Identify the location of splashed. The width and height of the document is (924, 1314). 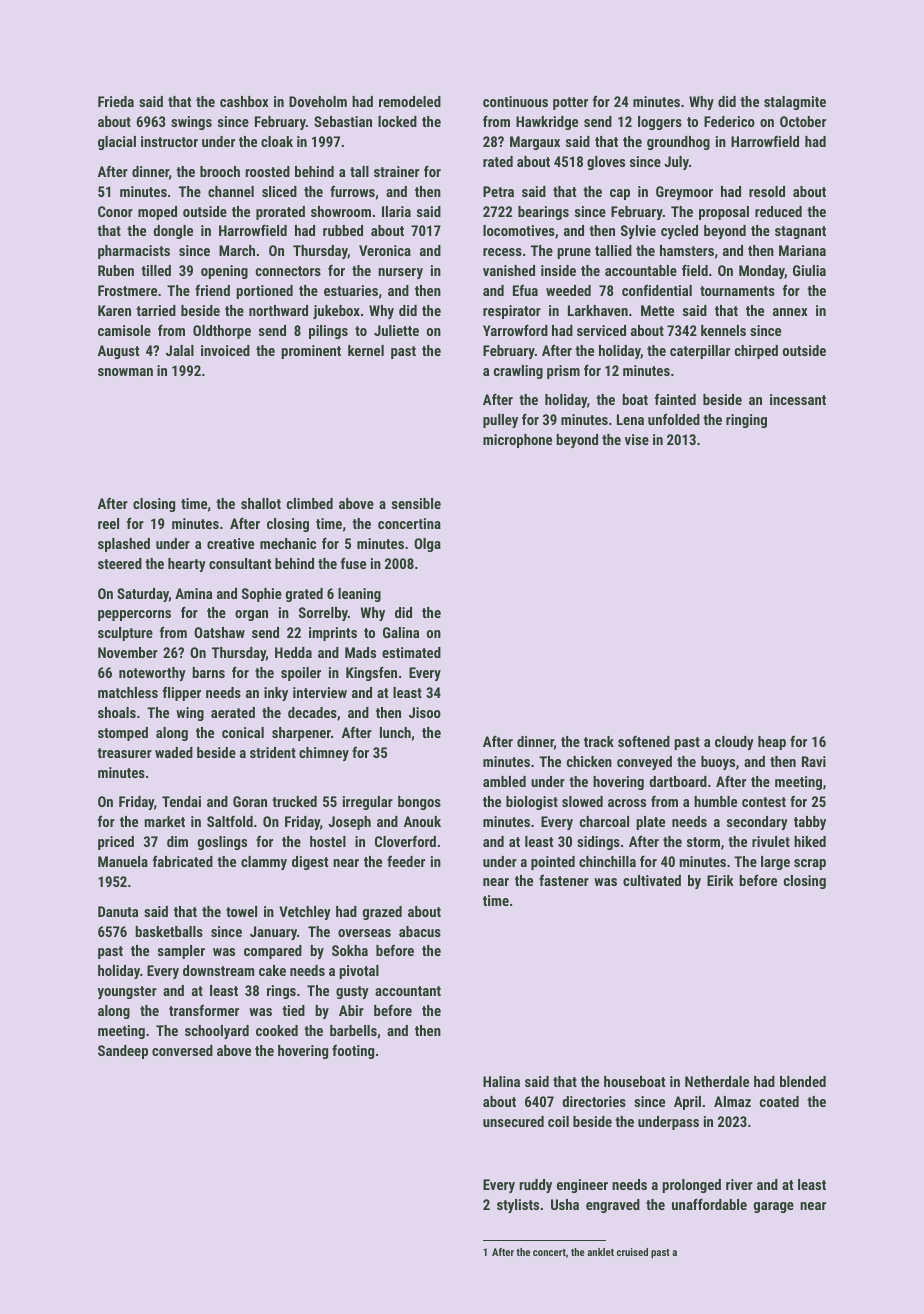
(124, 545).
